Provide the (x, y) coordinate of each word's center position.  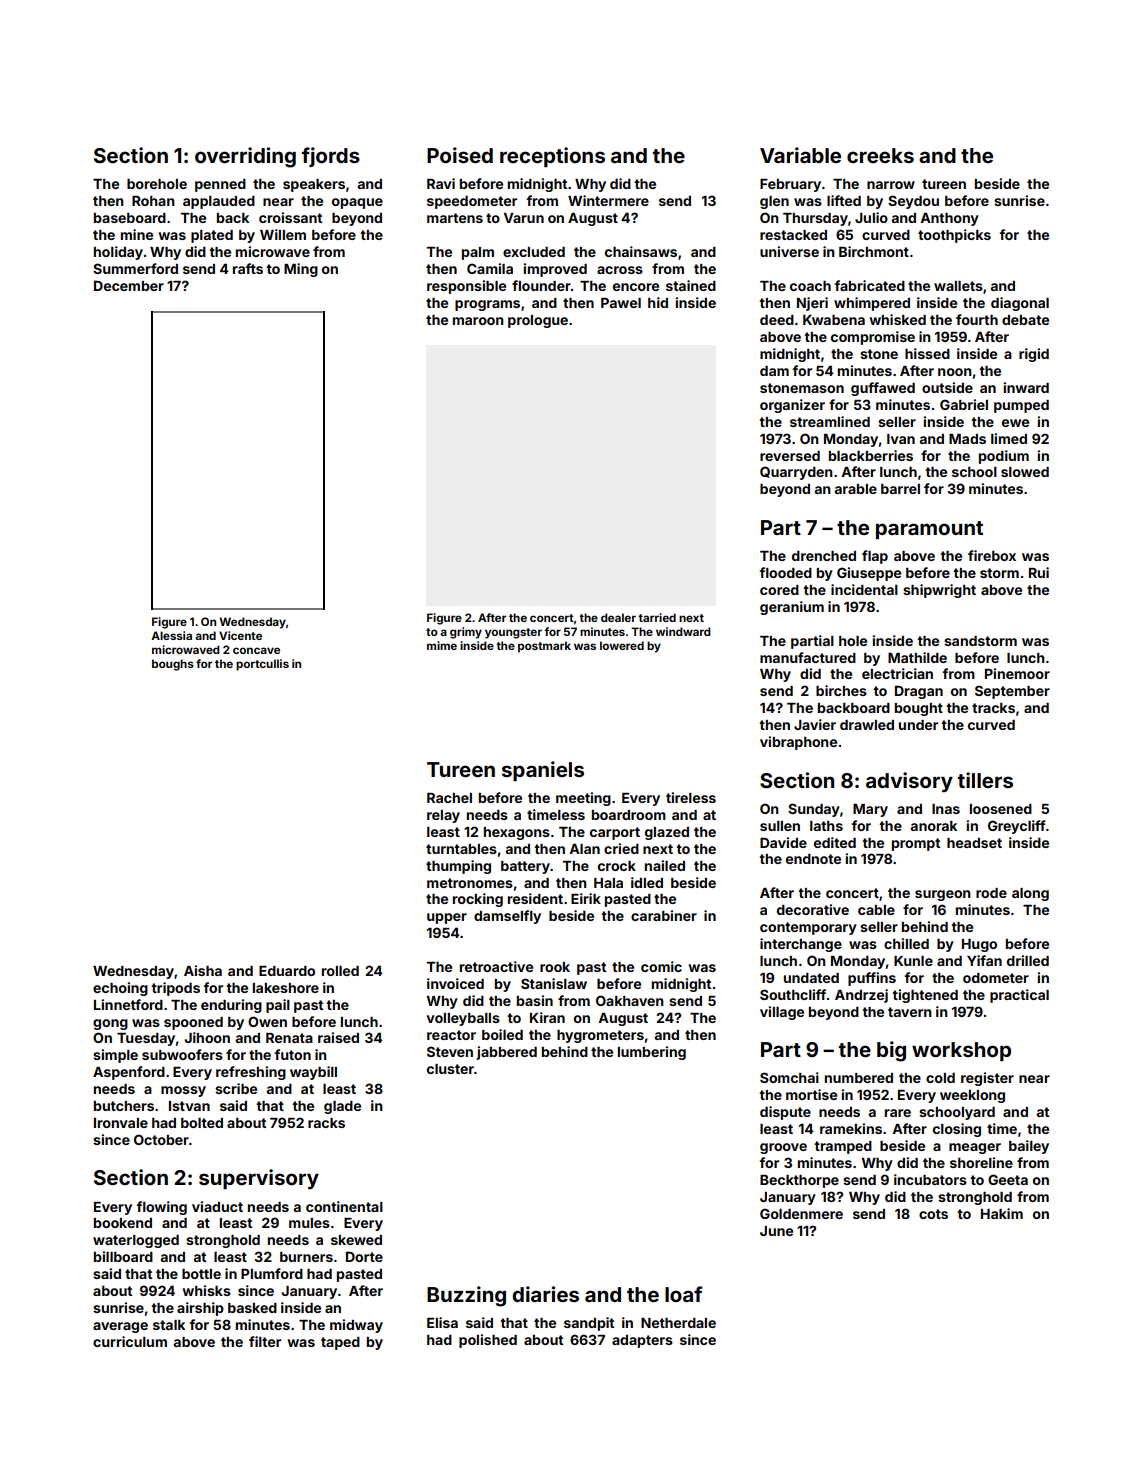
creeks (880, 155)
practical (1019, 996)
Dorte (364, 1256)
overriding (245, 157)
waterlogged (136, 1241)
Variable (800, 155)
